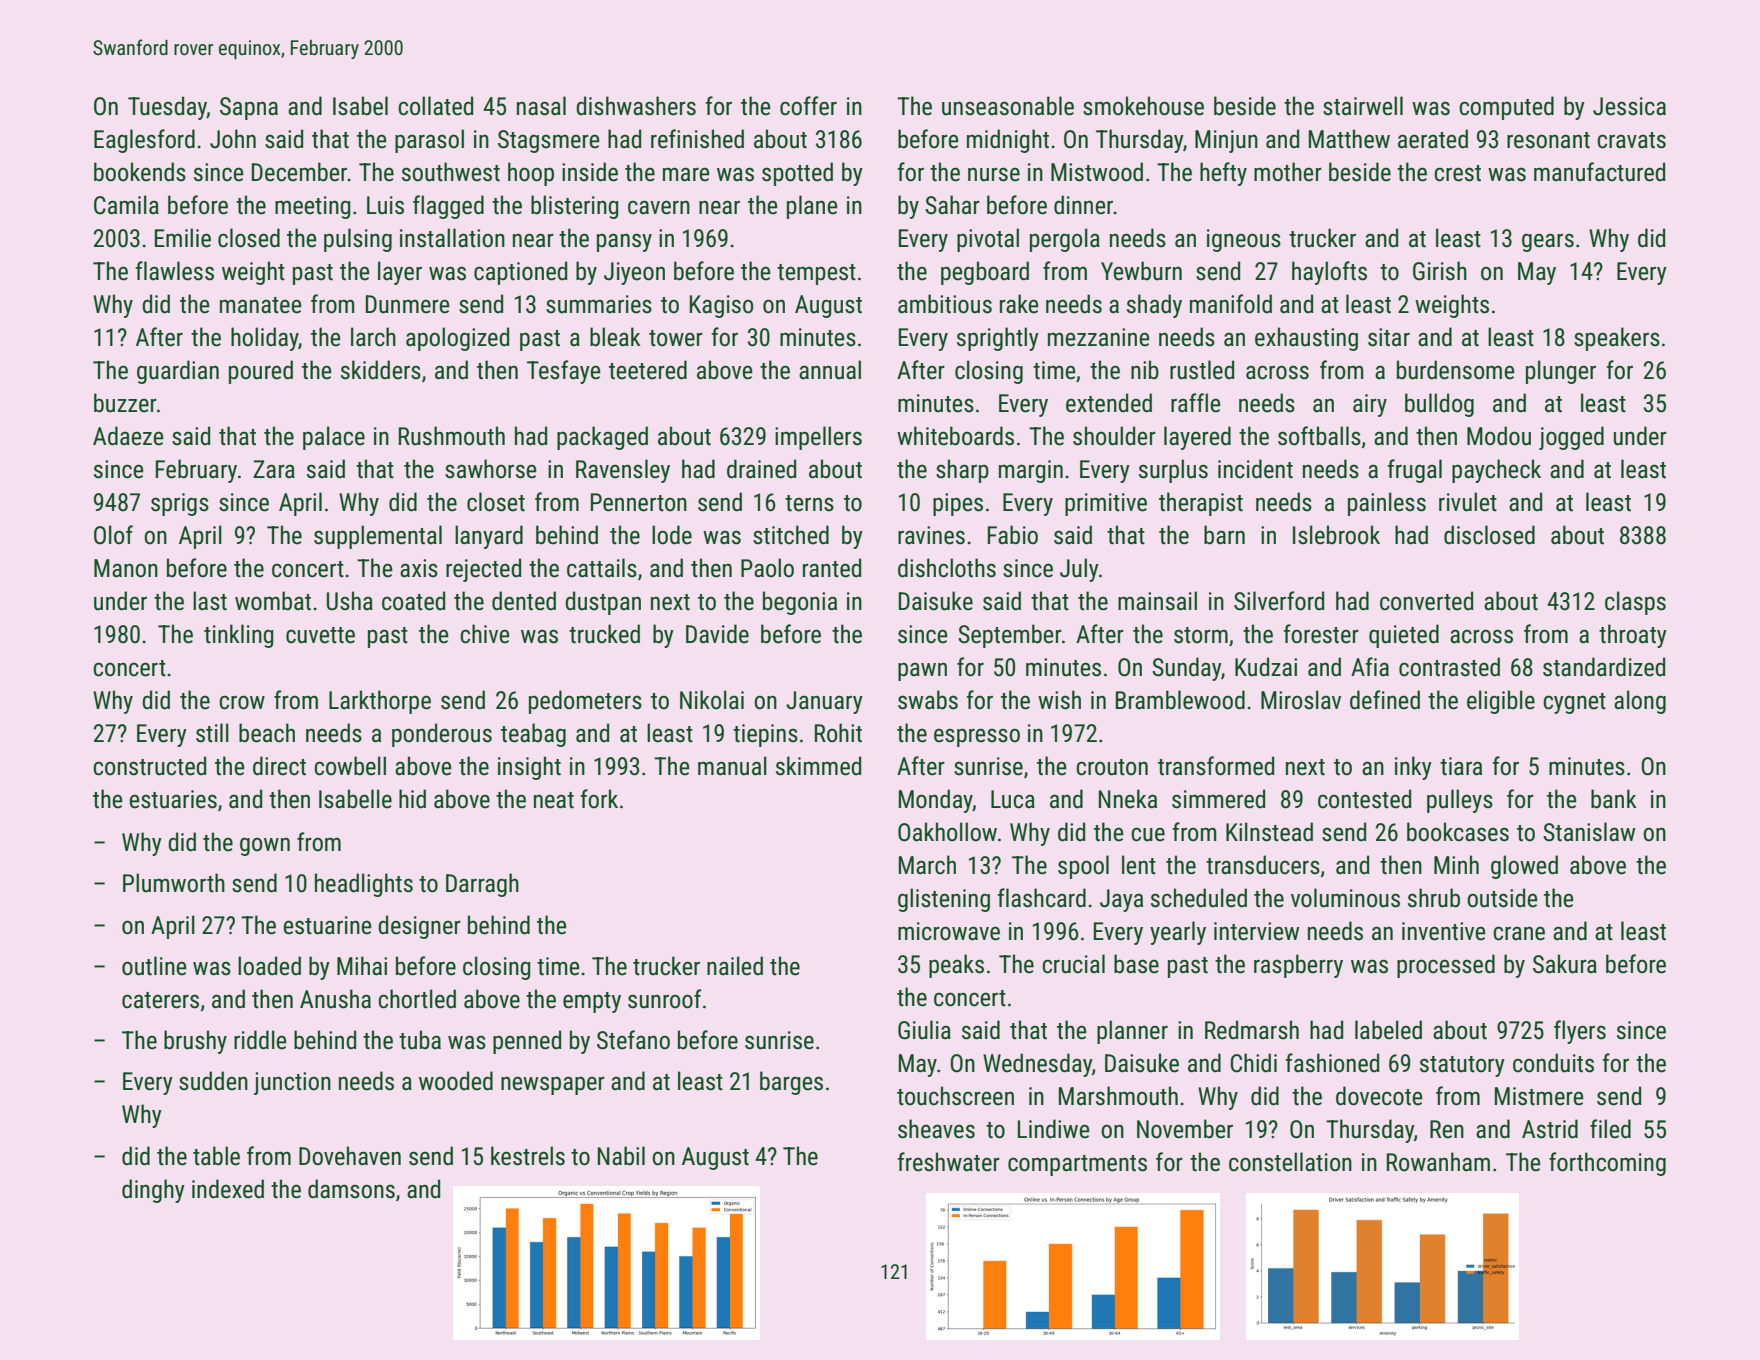  I want to click on kestrels, so click(528, 1156).
